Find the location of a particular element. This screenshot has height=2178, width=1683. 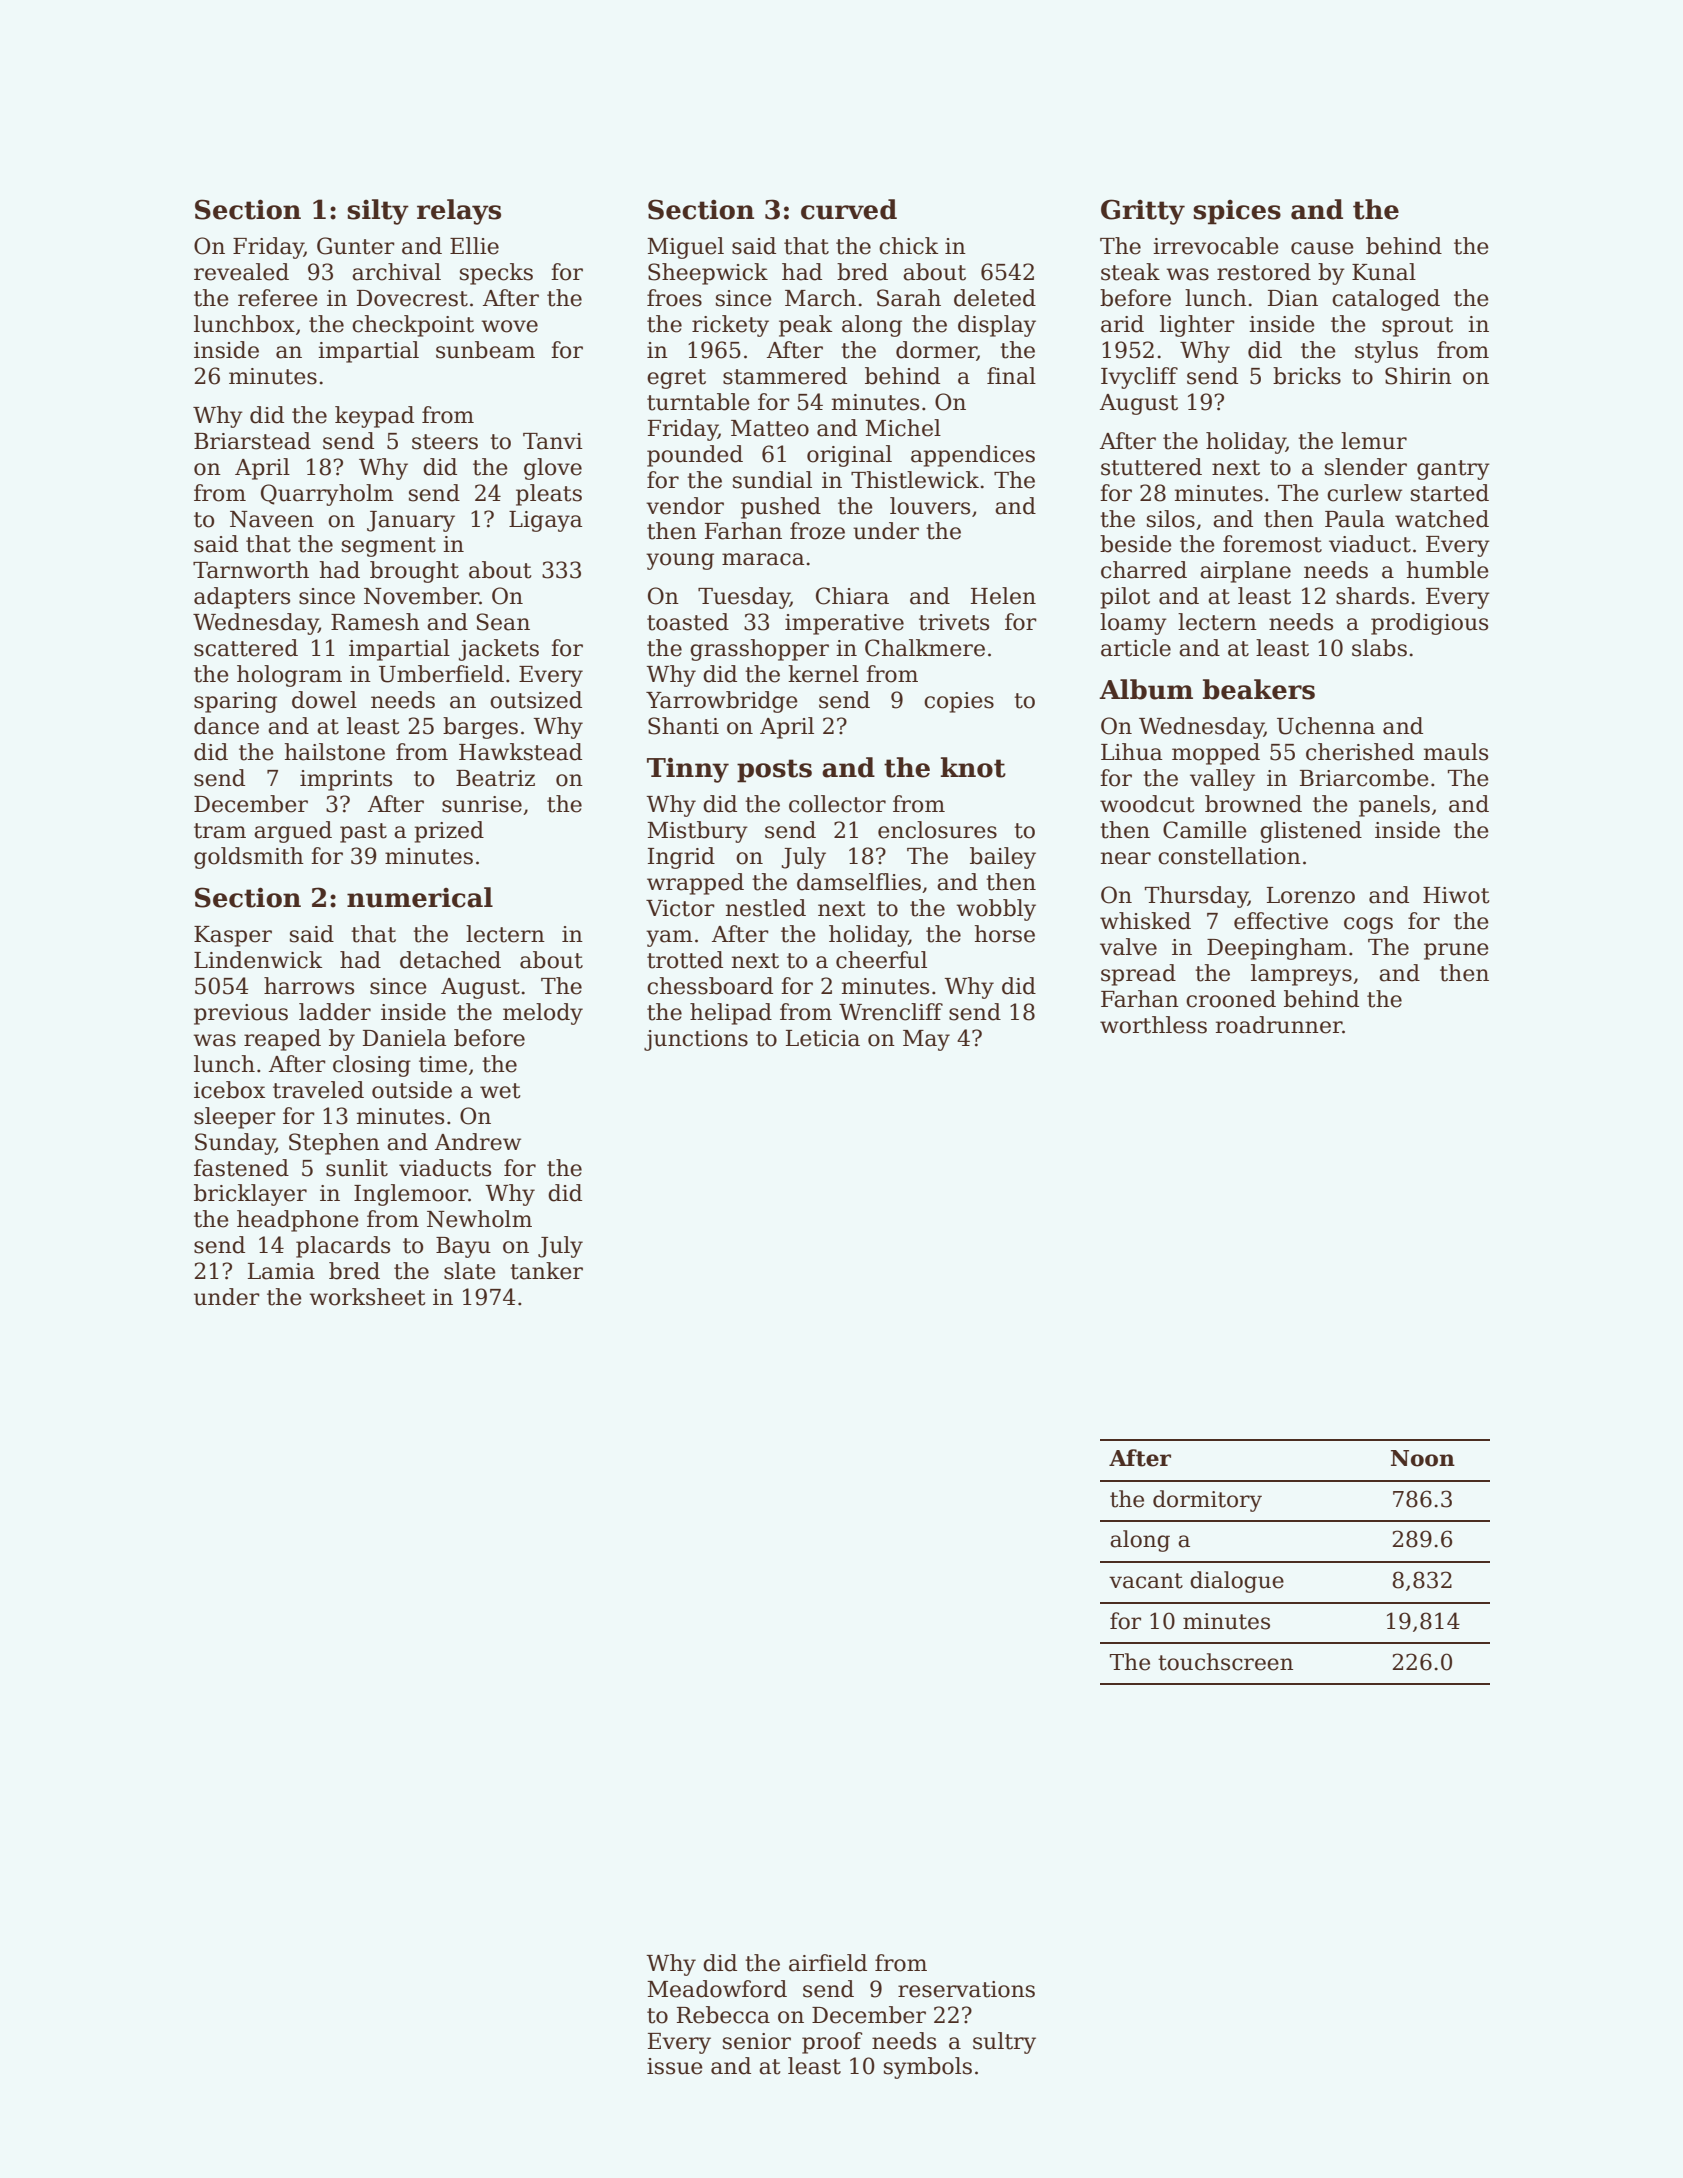

Tinny is located at coordinates (688, 770).
